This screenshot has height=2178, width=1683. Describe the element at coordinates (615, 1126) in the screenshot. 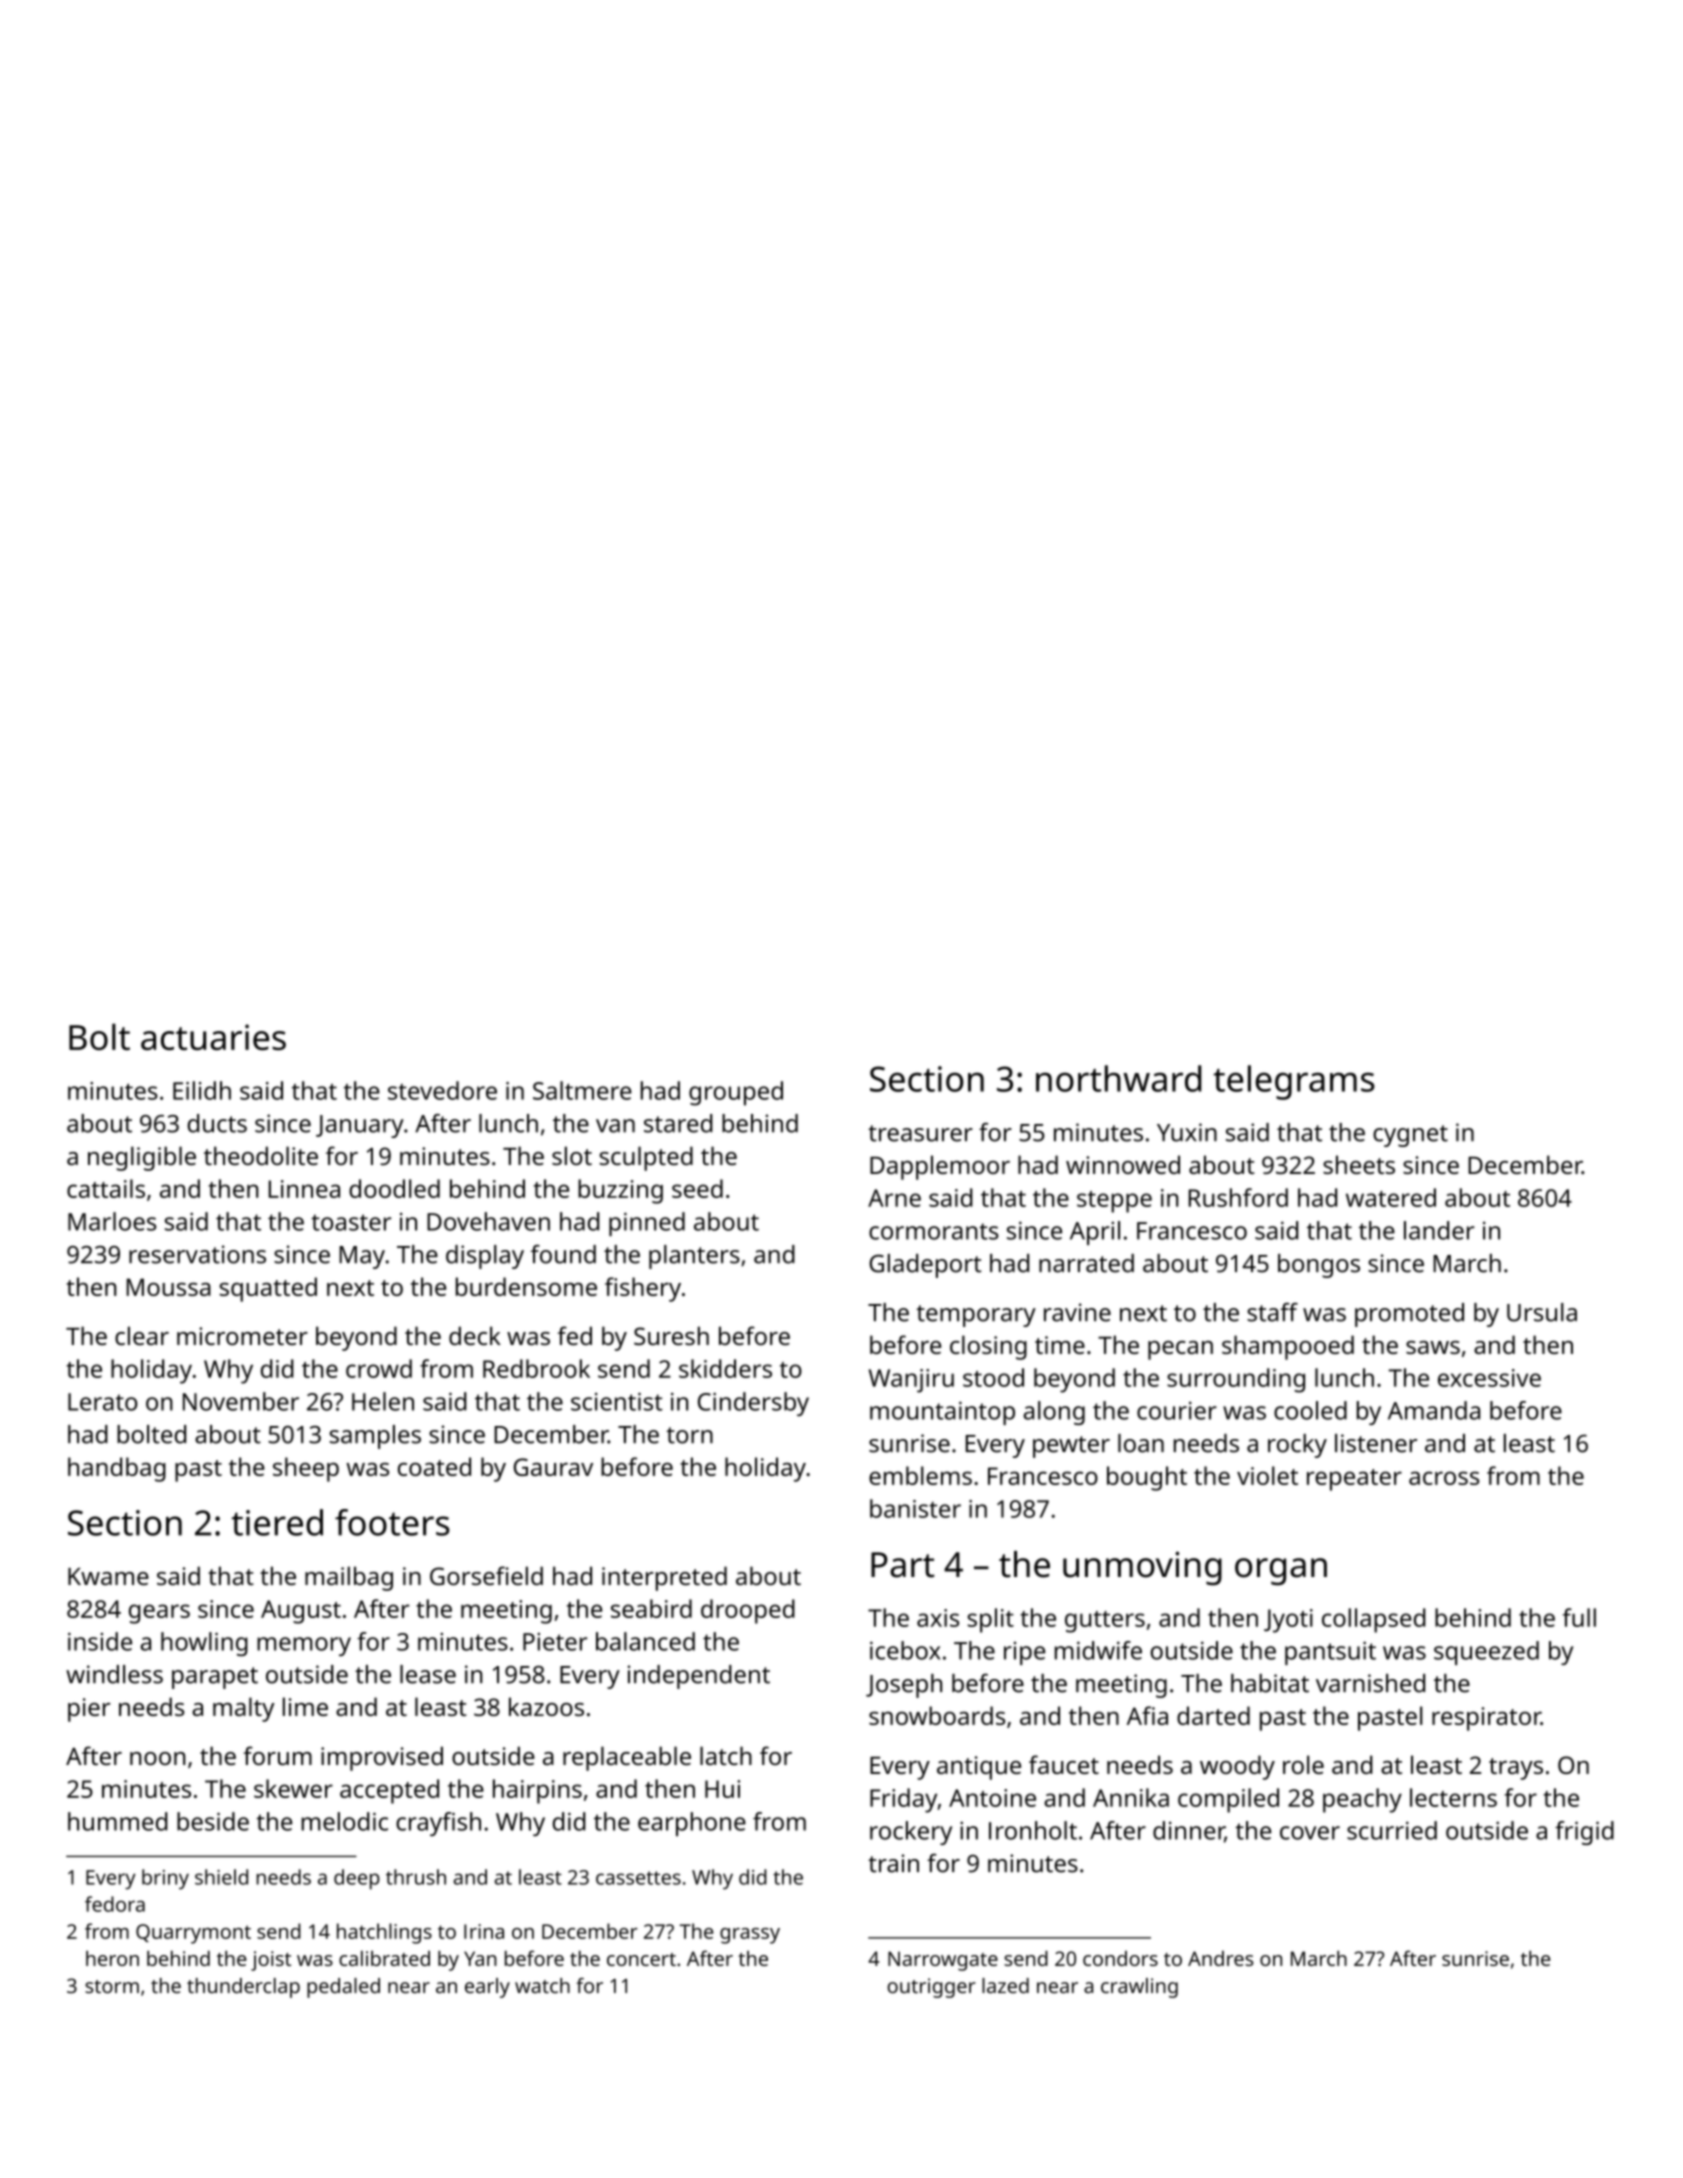

I see `van` at that location.
